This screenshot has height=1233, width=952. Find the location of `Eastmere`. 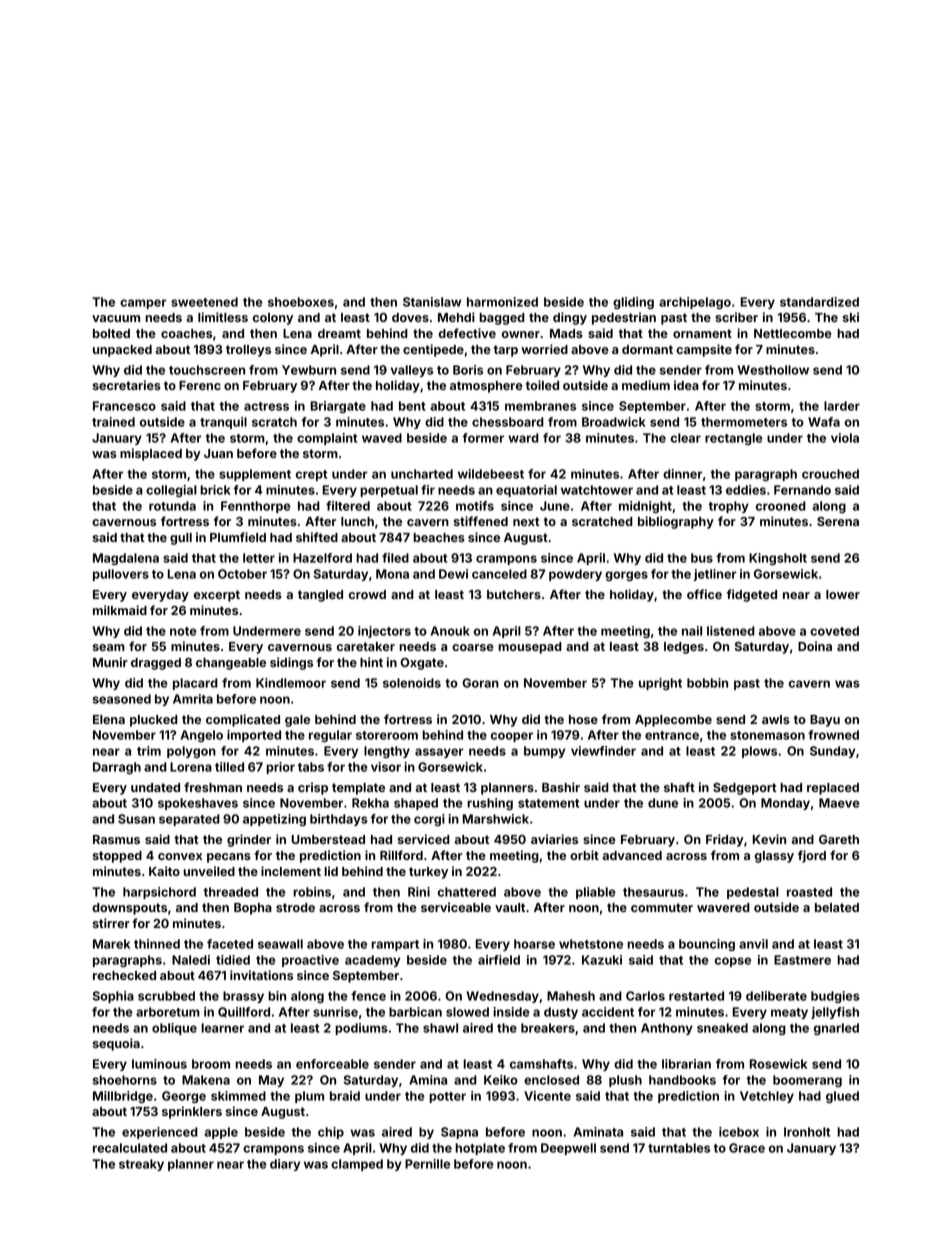

Eastmere is located at coordinates (802, 960).
